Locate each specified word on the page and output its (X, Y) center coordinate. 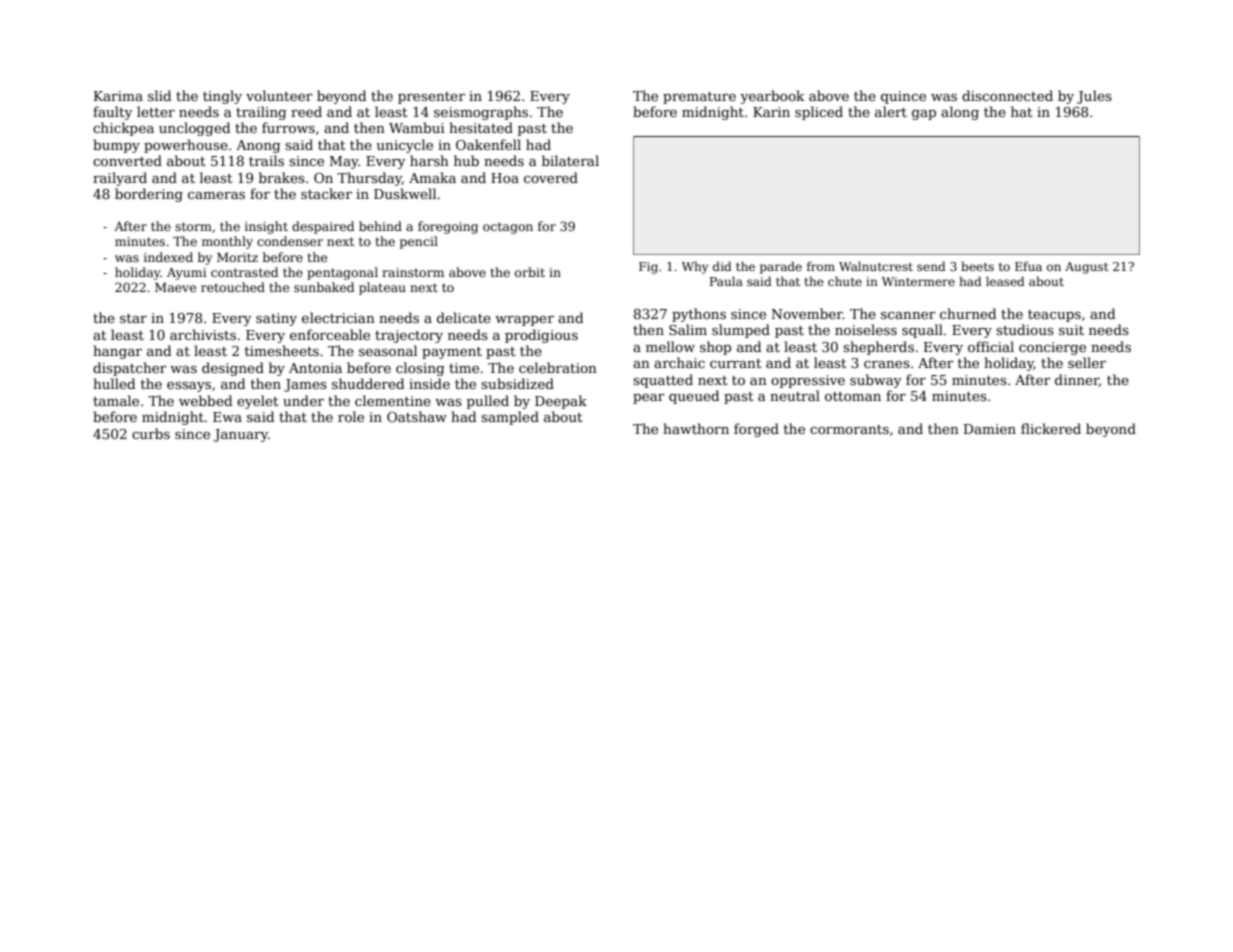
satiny (276, 319)
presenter (431, 98)
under (303, 400)
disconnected (1007, 95)
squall (922, 331)
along (960, 113)
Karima (118, 96)
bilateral (570, 160)
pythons (699, 315)
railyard (120, 179)
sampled (510, 418)
